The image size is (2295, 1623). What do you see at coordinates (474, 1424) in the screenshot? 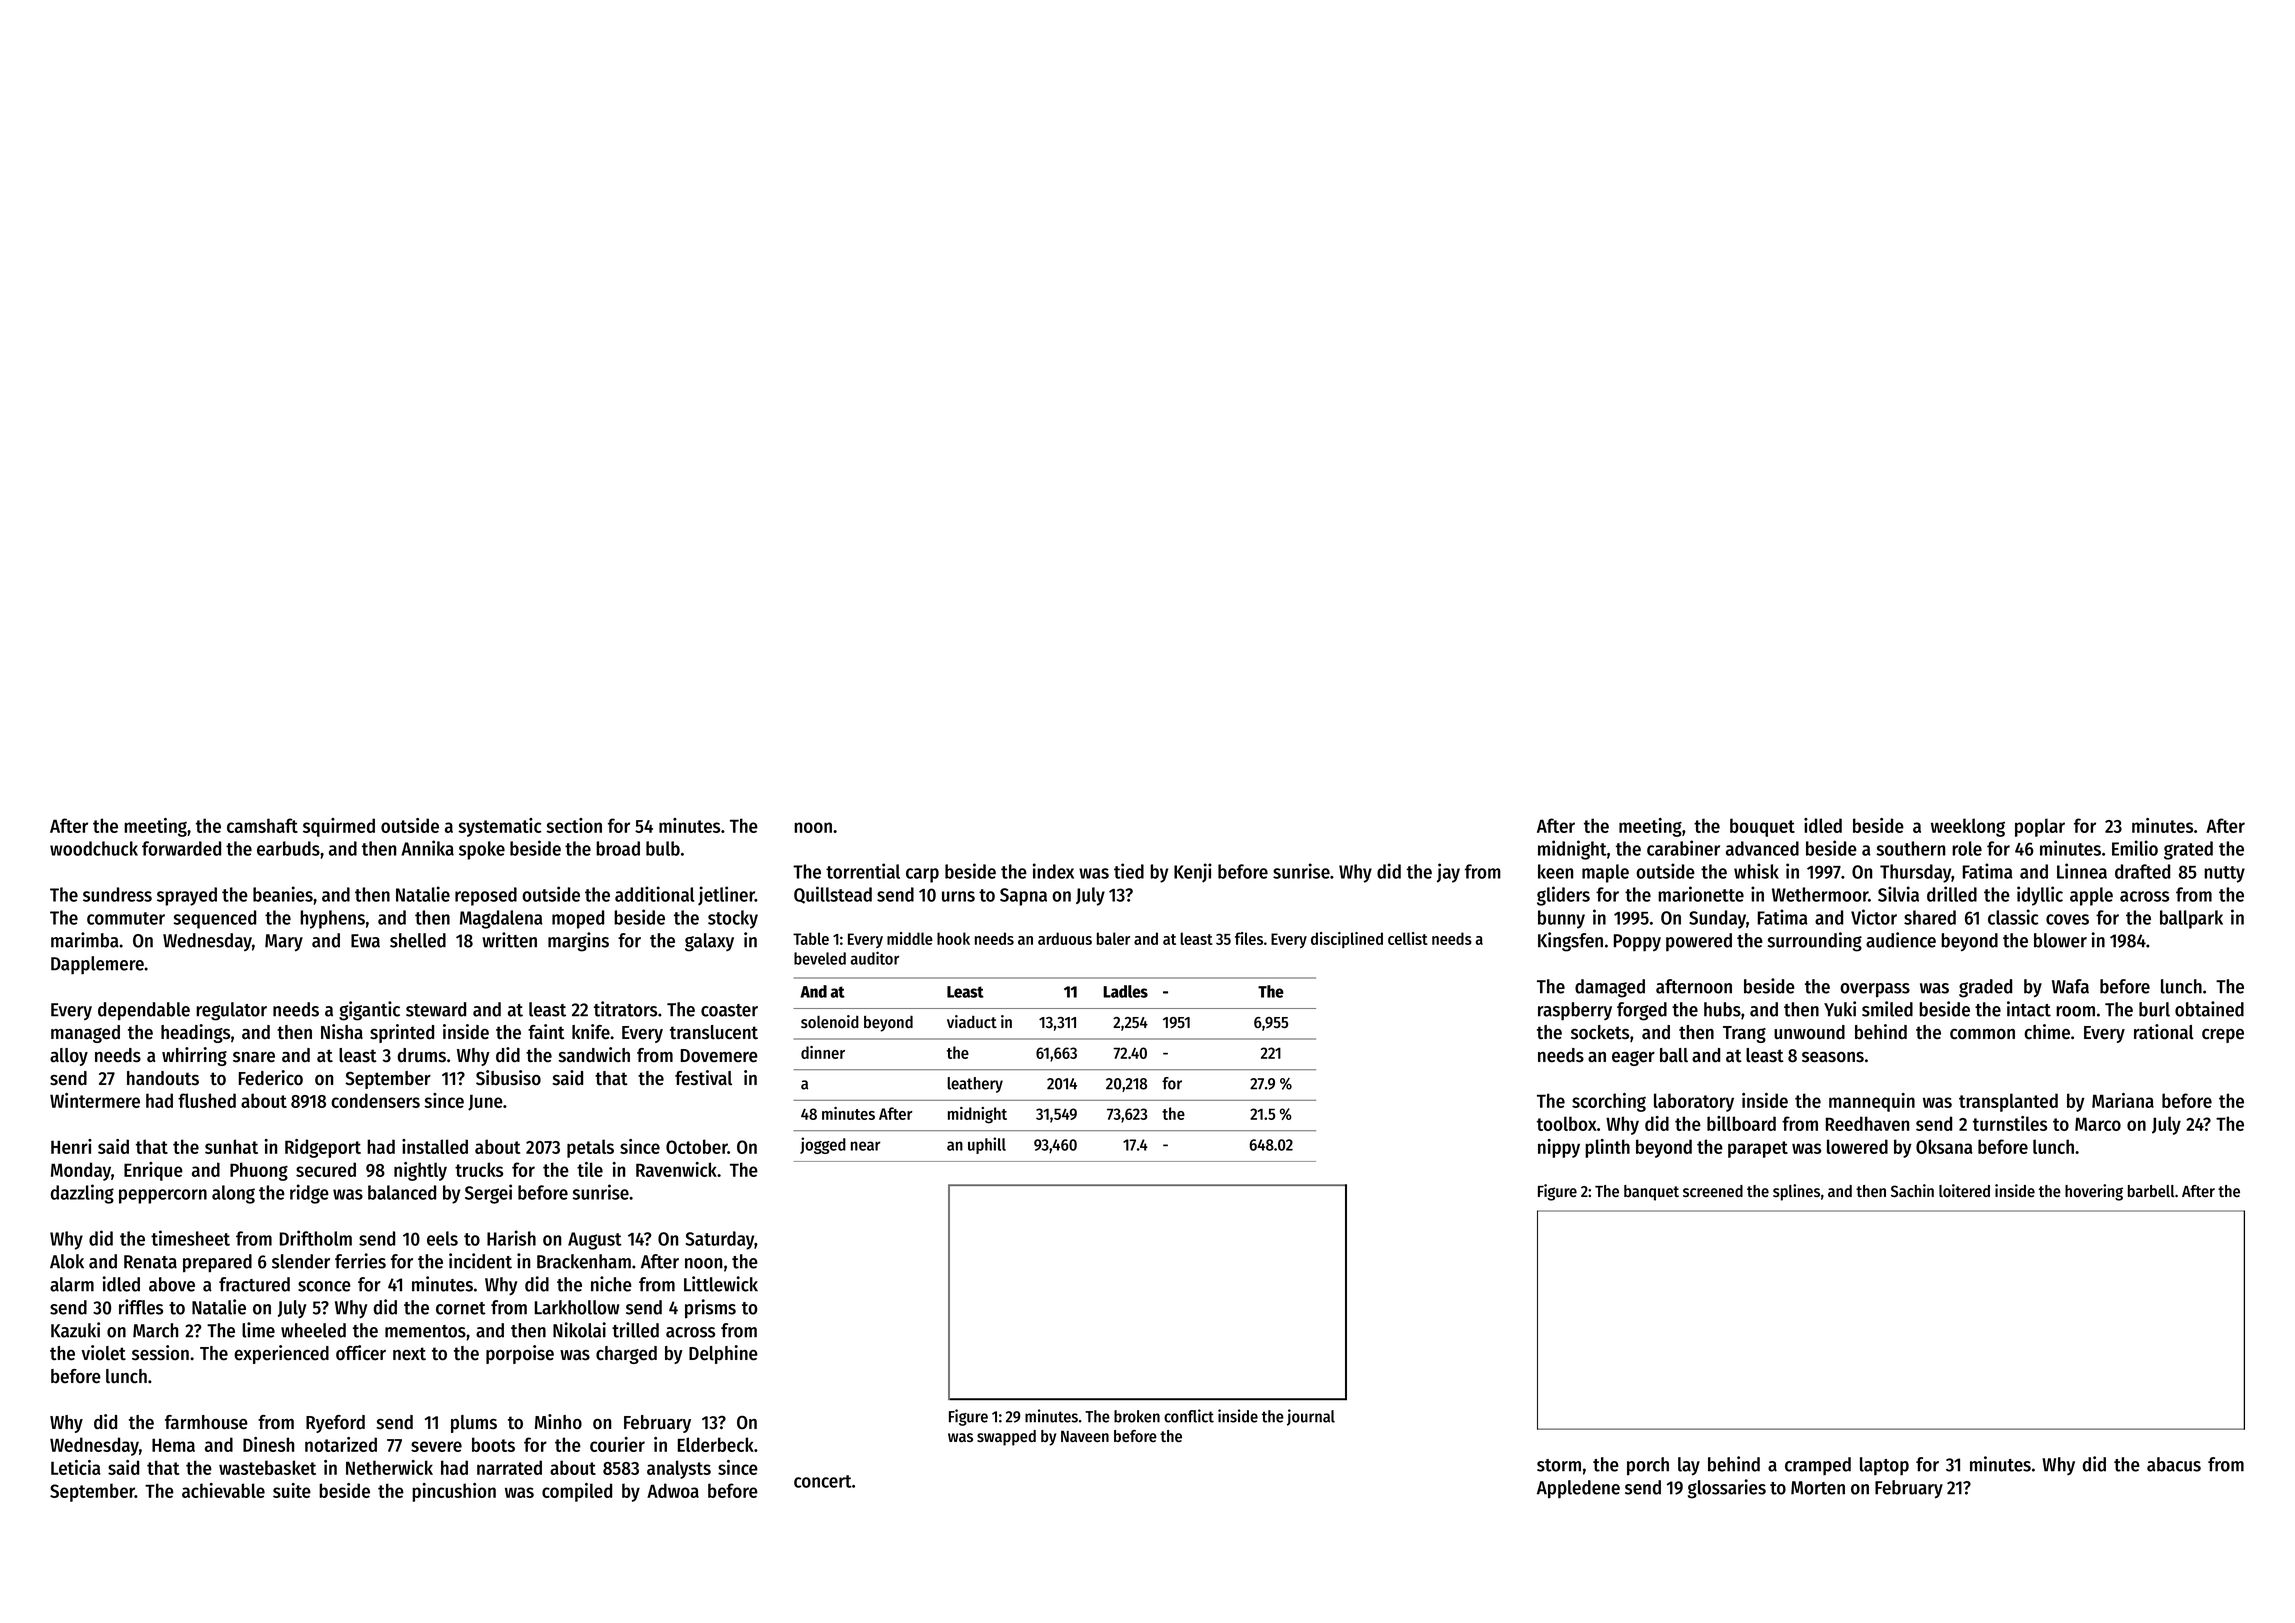
I see `plums` at bounding box center [474, 1424].
